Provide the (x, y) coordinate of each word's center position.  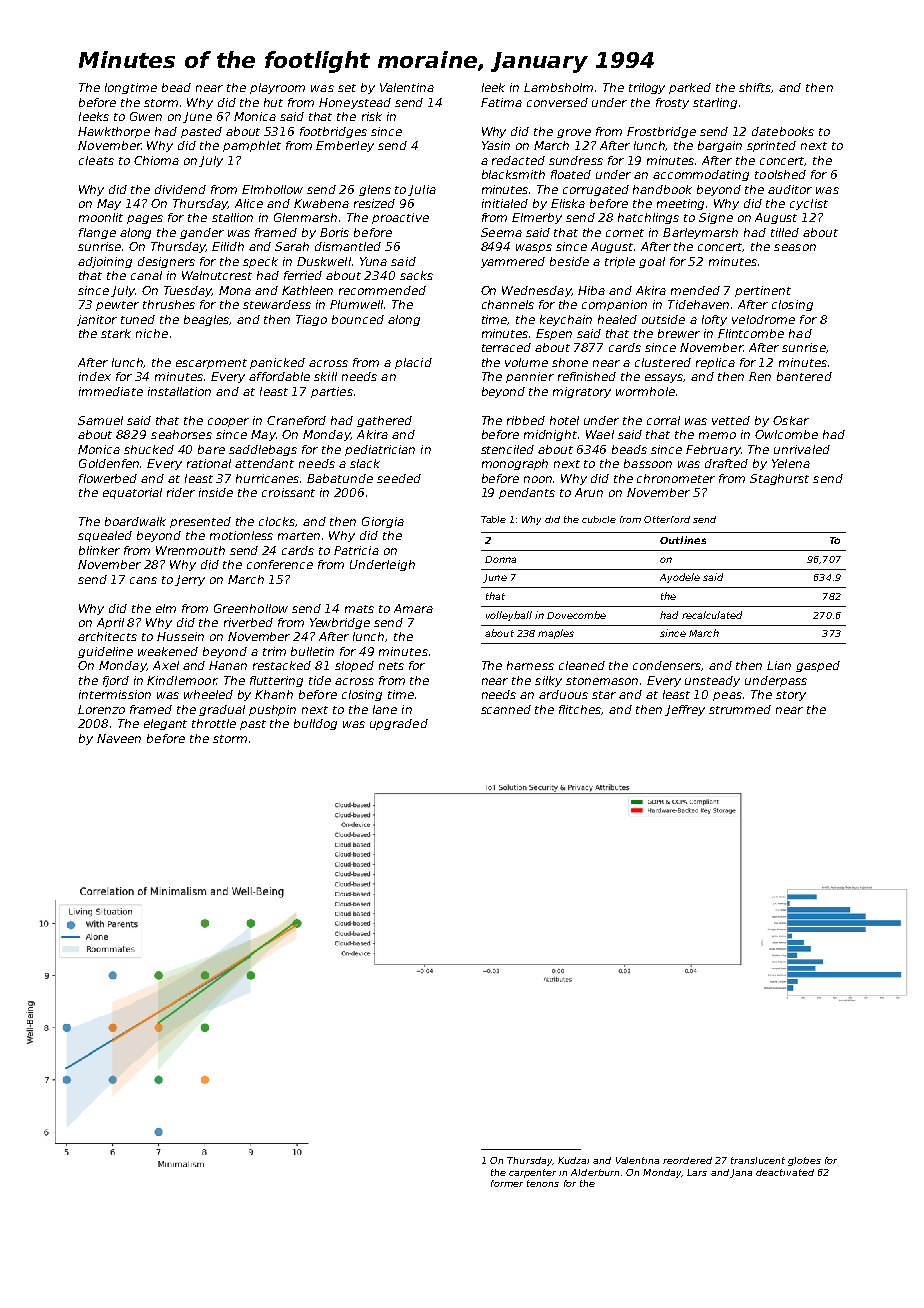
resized (374, 203)
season (795, 247)
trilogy (647, 88)
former (507, 1183)
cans (143, 580)
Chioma (156, 160)
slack (365, 463)
